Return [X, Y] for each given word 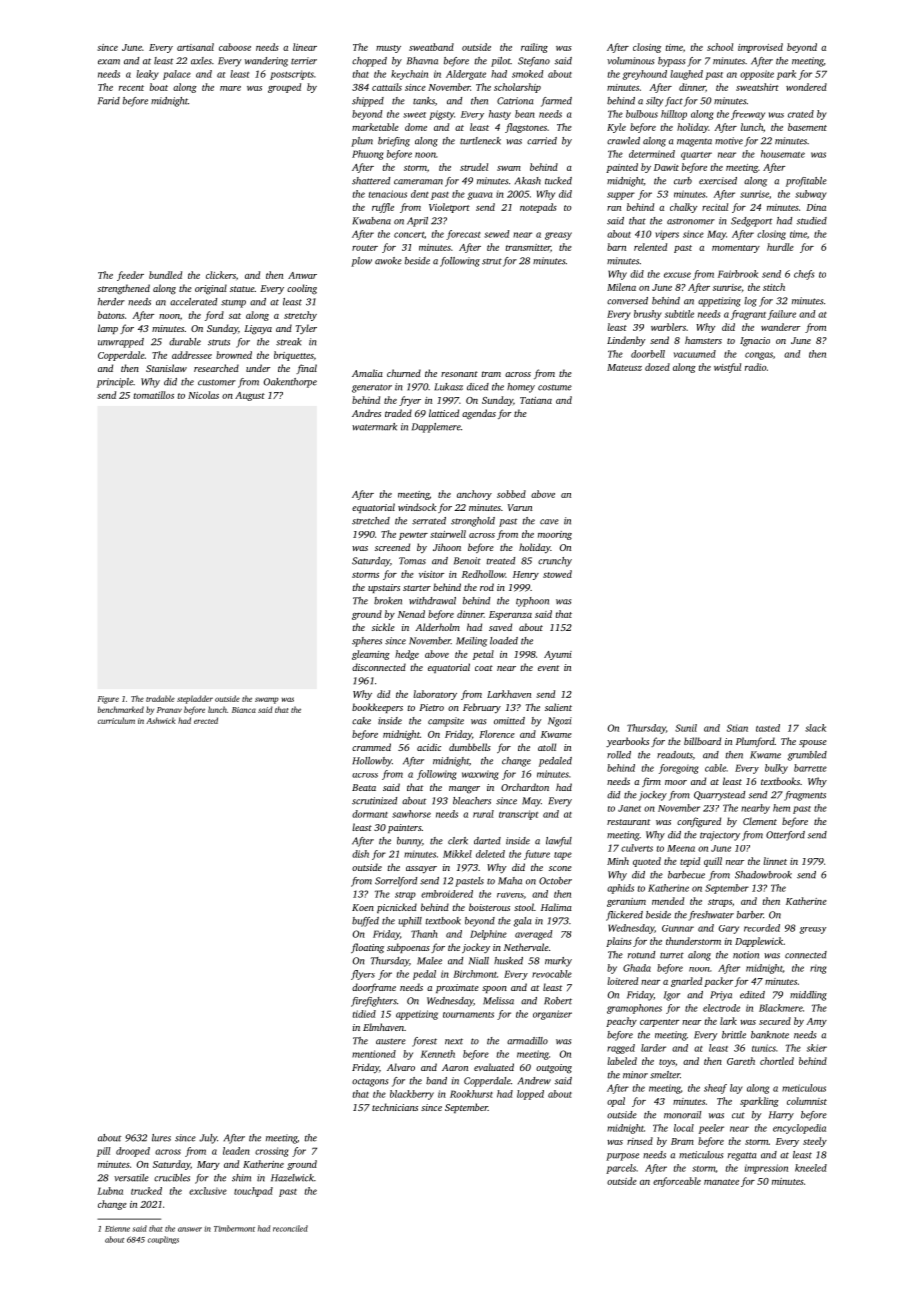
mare [230, 88]
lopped [530, 1095]
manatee [721, 1182]
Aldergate [466, 75]
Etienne [117, 1229]
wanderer [780, 327]
